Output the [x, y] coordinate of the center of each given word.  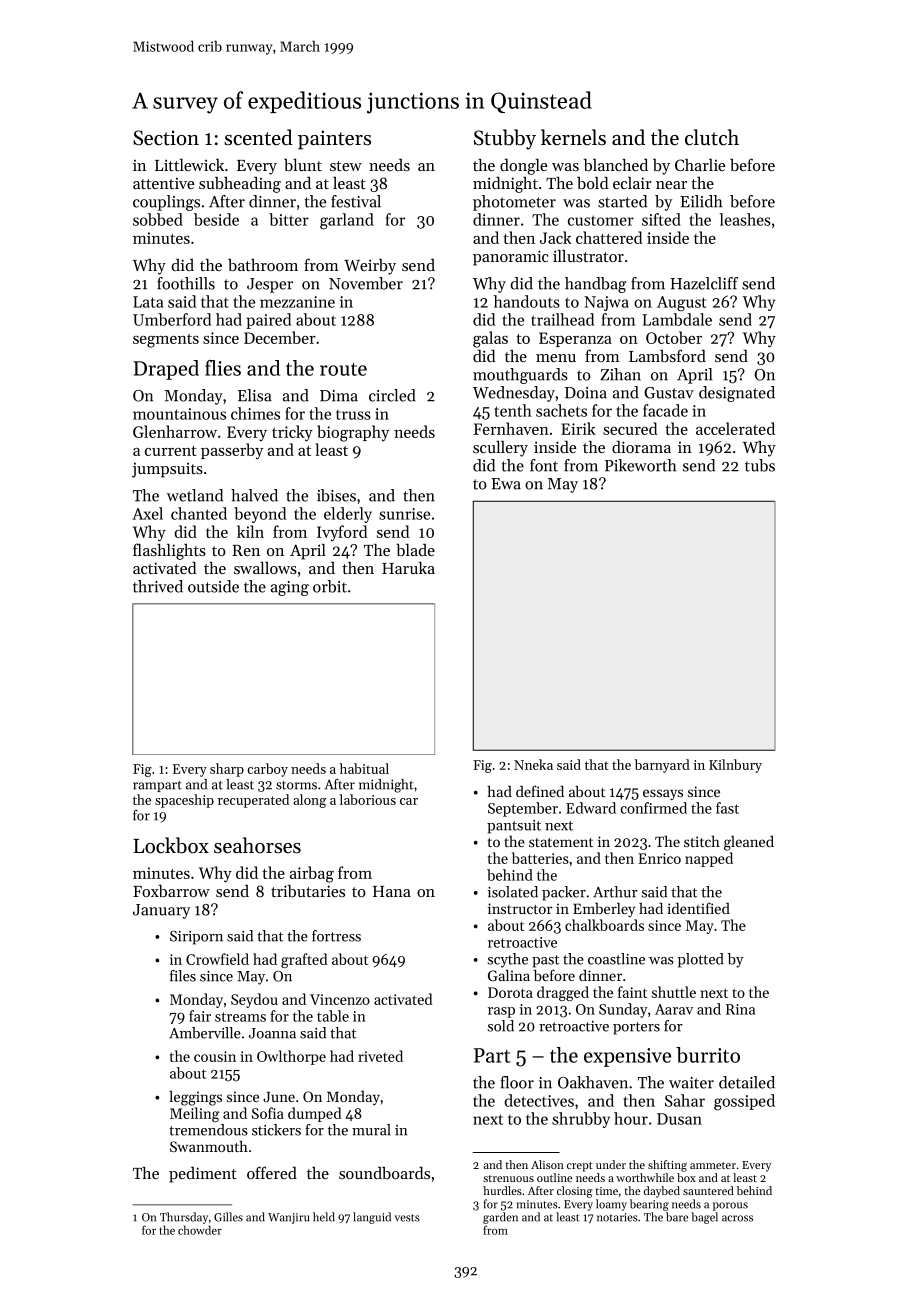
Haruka [408, 568]
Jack [556, 237]
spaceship [184, 801]
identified [698, 908]
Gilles [228, 1217]
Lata [148, 302]
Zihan [620, 374]
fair [200, 1016]
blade [415, 550]
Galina [509, 975]
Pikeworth [640, 465]
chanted [199, 513]
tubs [760, 465]
